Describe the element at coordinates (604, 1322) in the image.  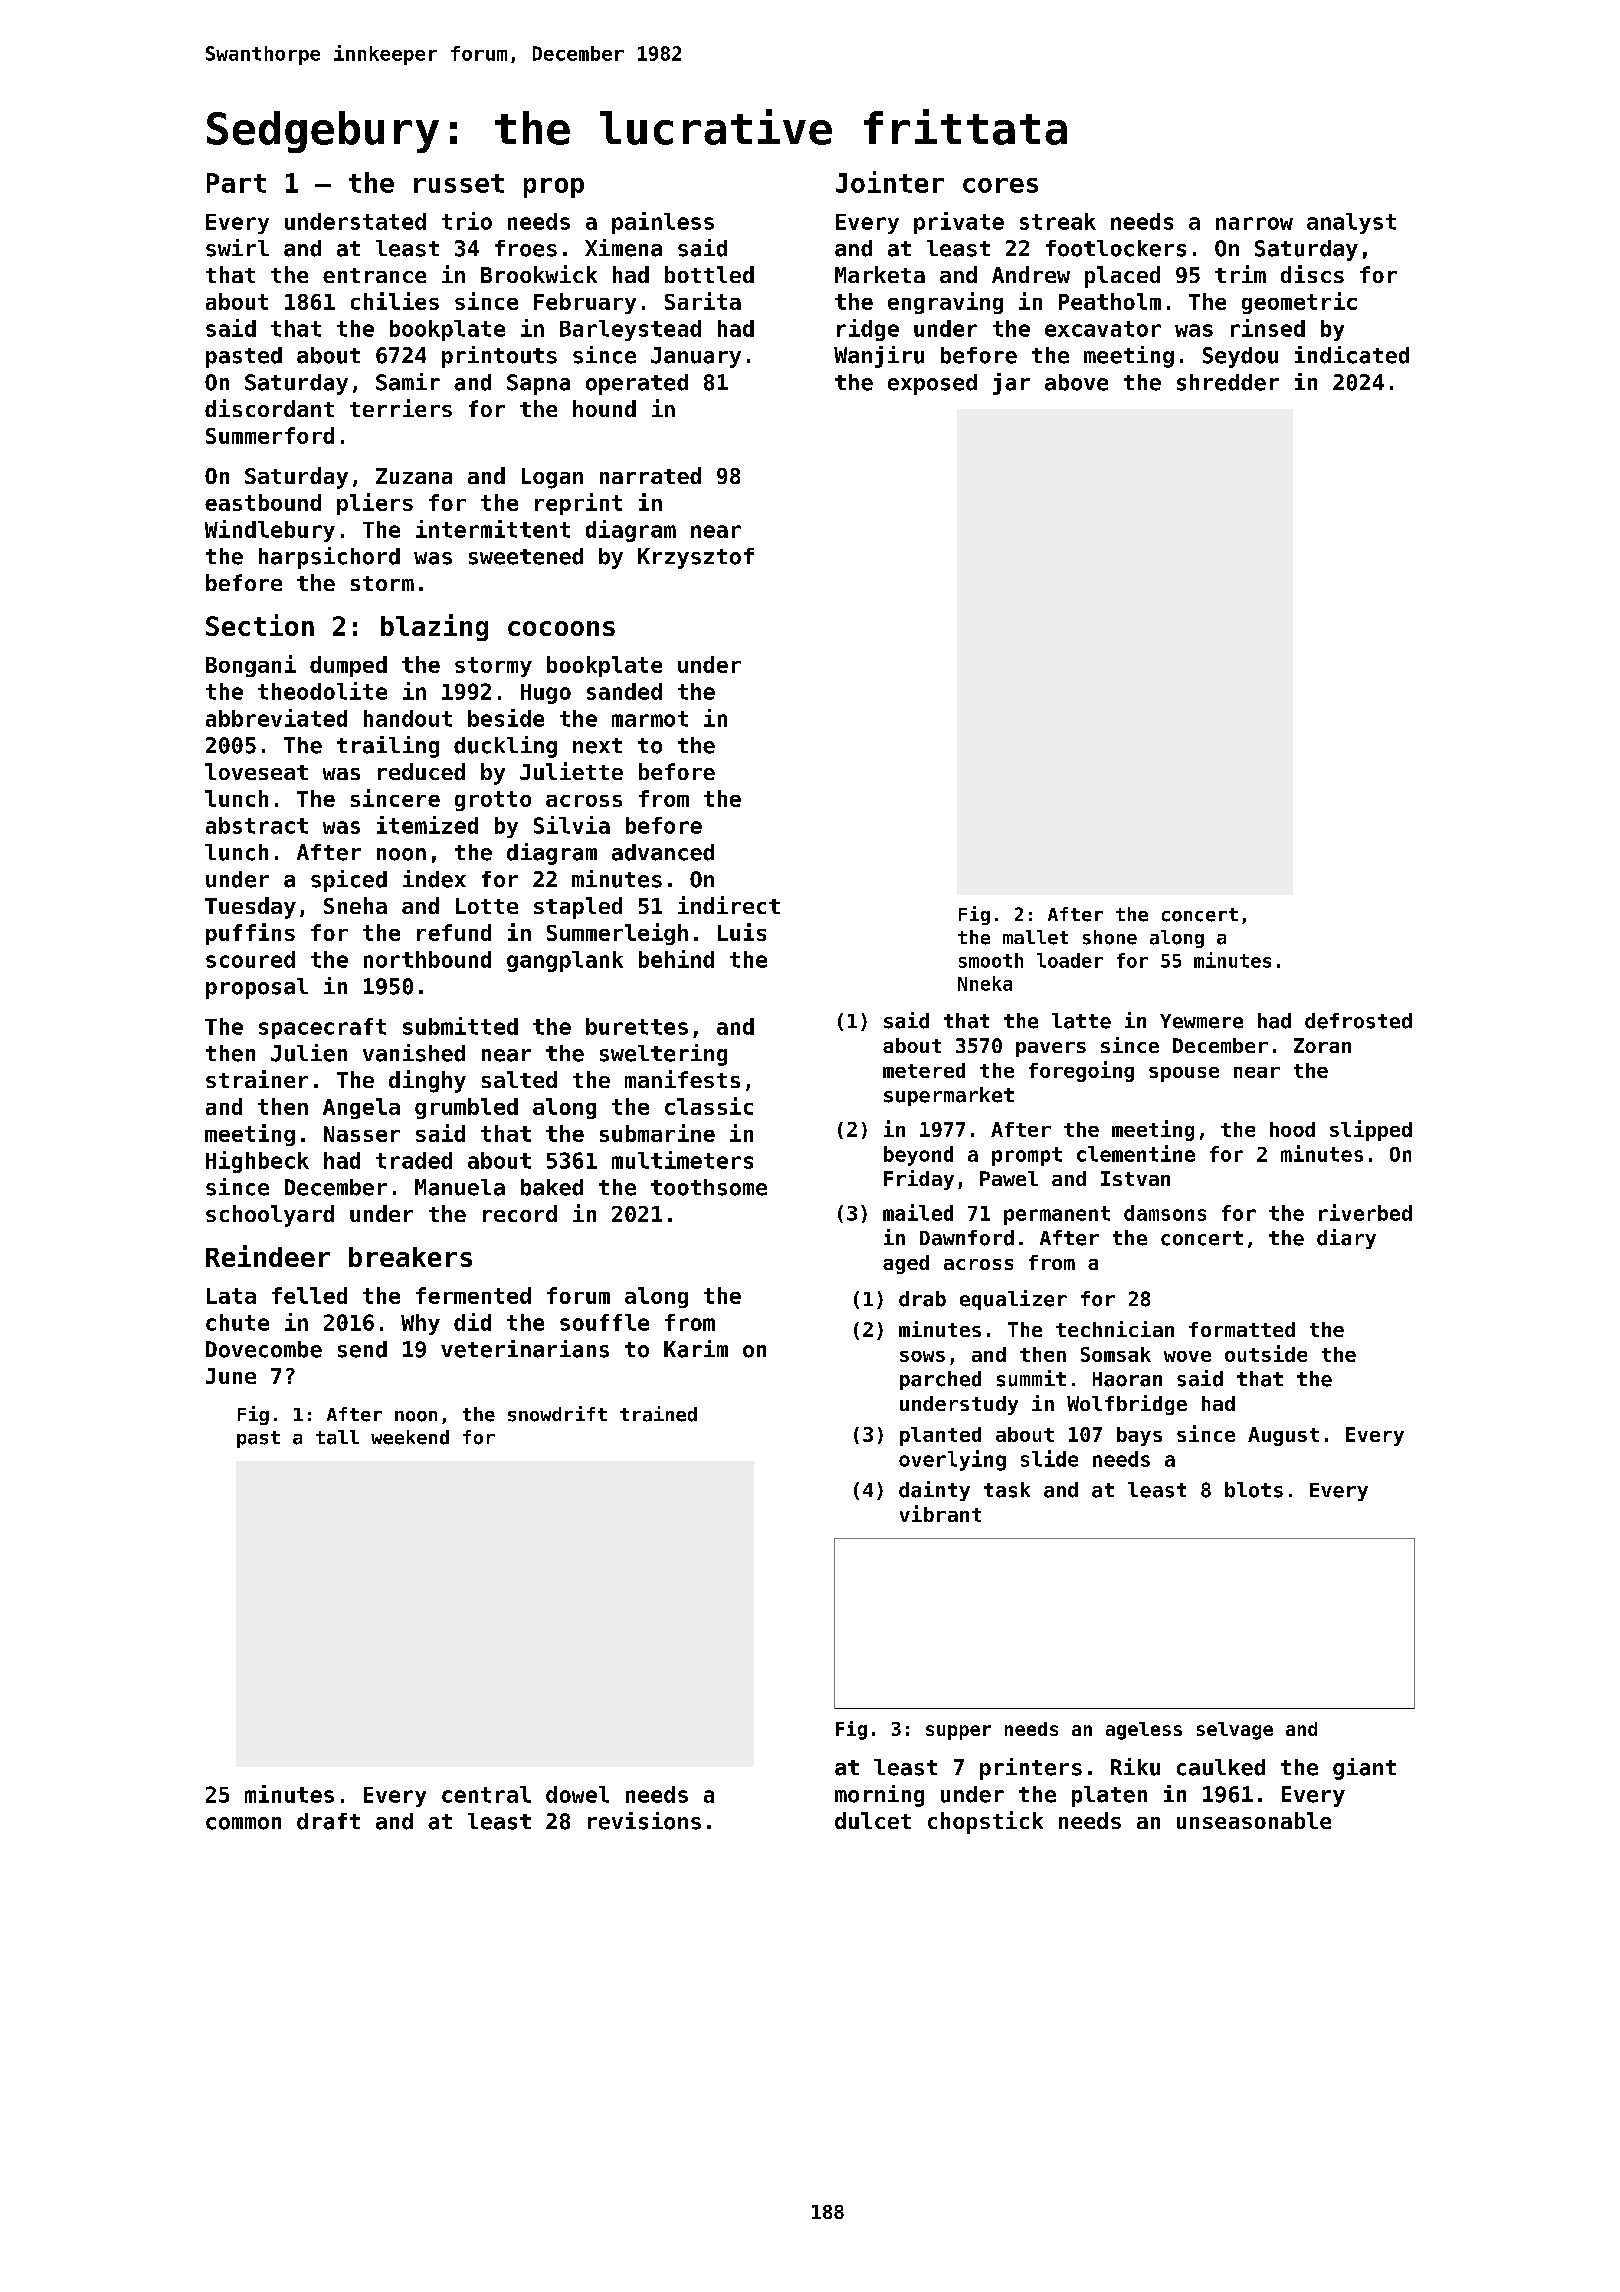
I see `souffle` at that location.
